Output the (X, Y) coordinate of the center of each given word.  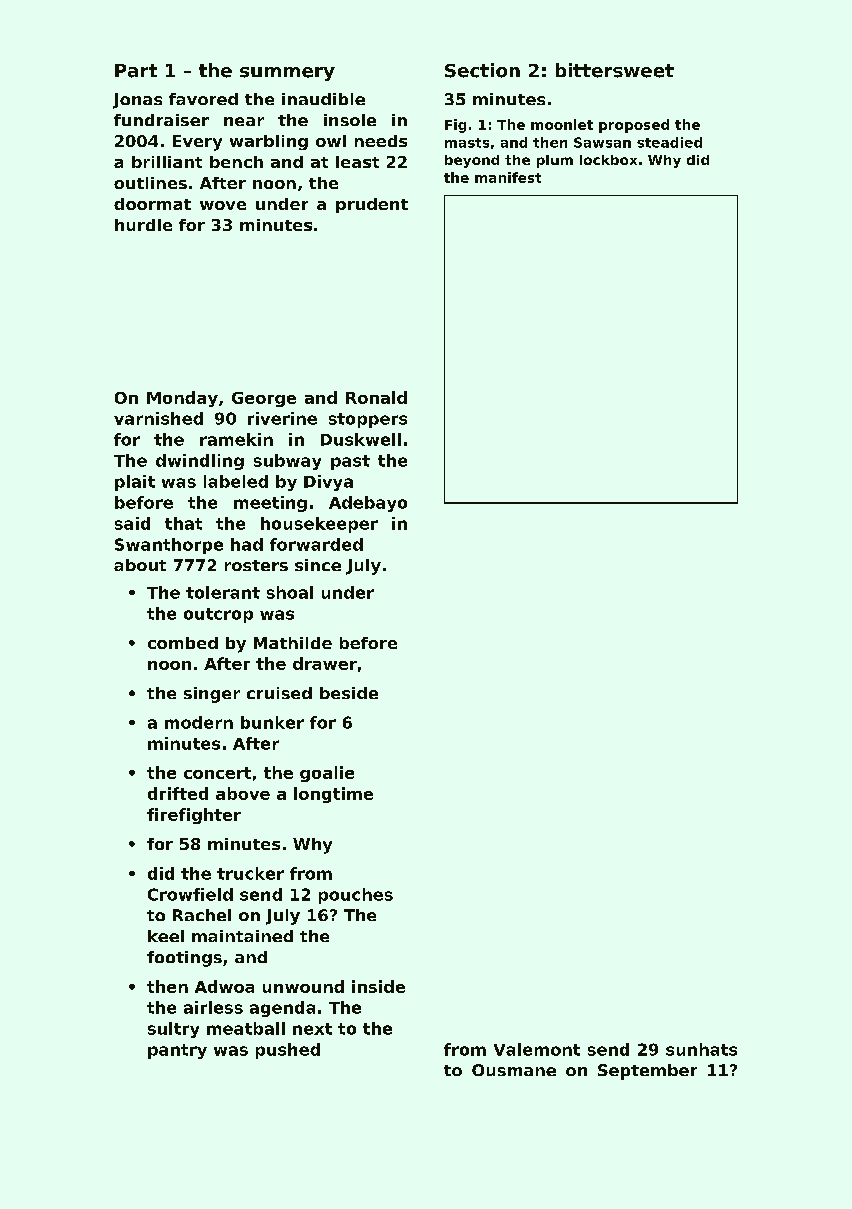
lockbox (608, 160)
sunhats (701, 1049)
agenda (282, 1009)
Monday (182, 399)
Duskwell (361, 439)
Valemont (537, 1049)
